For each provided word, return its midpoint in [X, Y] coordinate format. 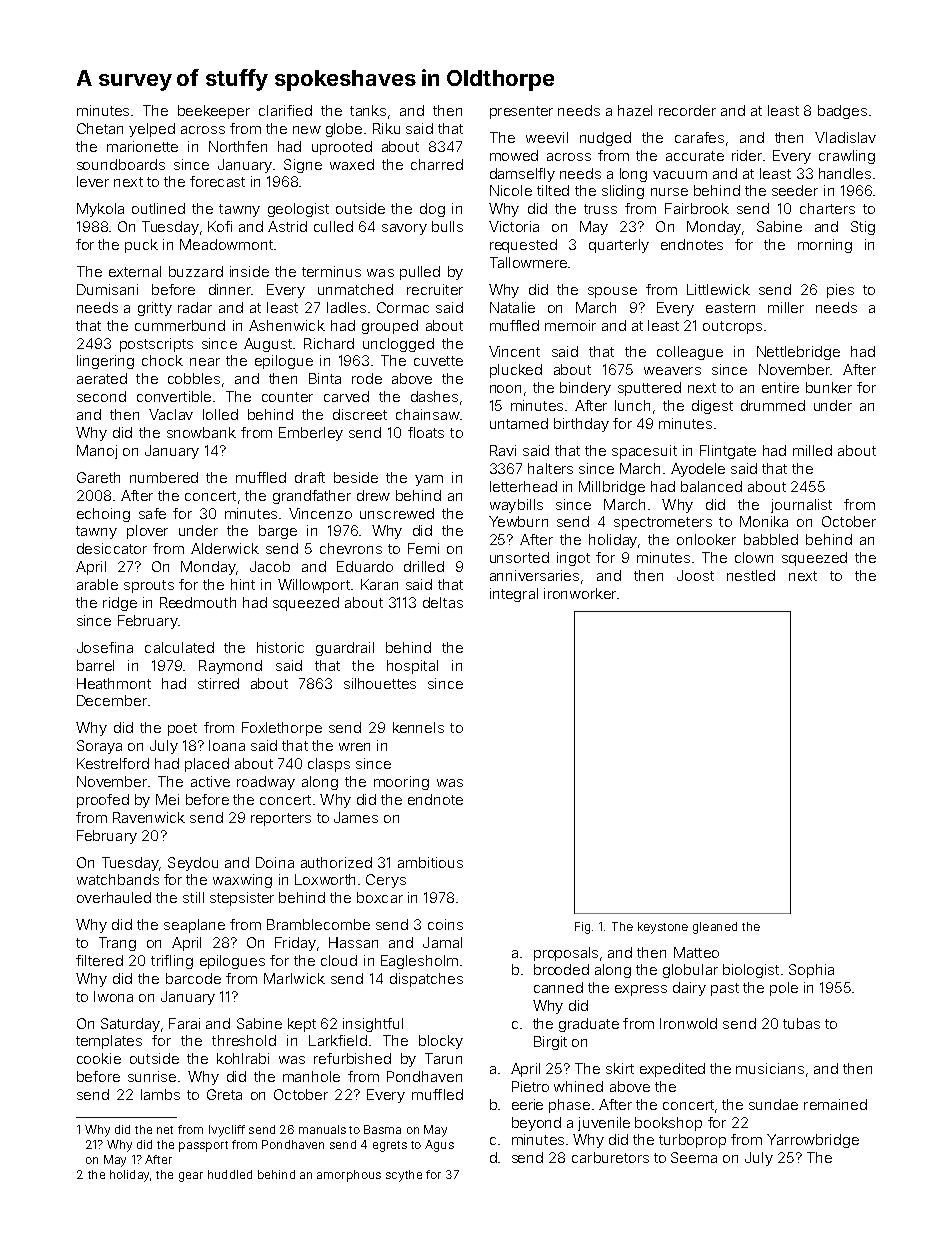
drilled [424, 566]
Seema [694, 1157]
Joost [695, 575]
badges [842, 112]
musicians [770, 1068]
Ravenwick [149, 817]
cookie [99, 1058]
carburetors [610, 1157]
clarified [285, 110]
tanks [368, 110]
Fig [582, 928]
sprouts [149, 586]
